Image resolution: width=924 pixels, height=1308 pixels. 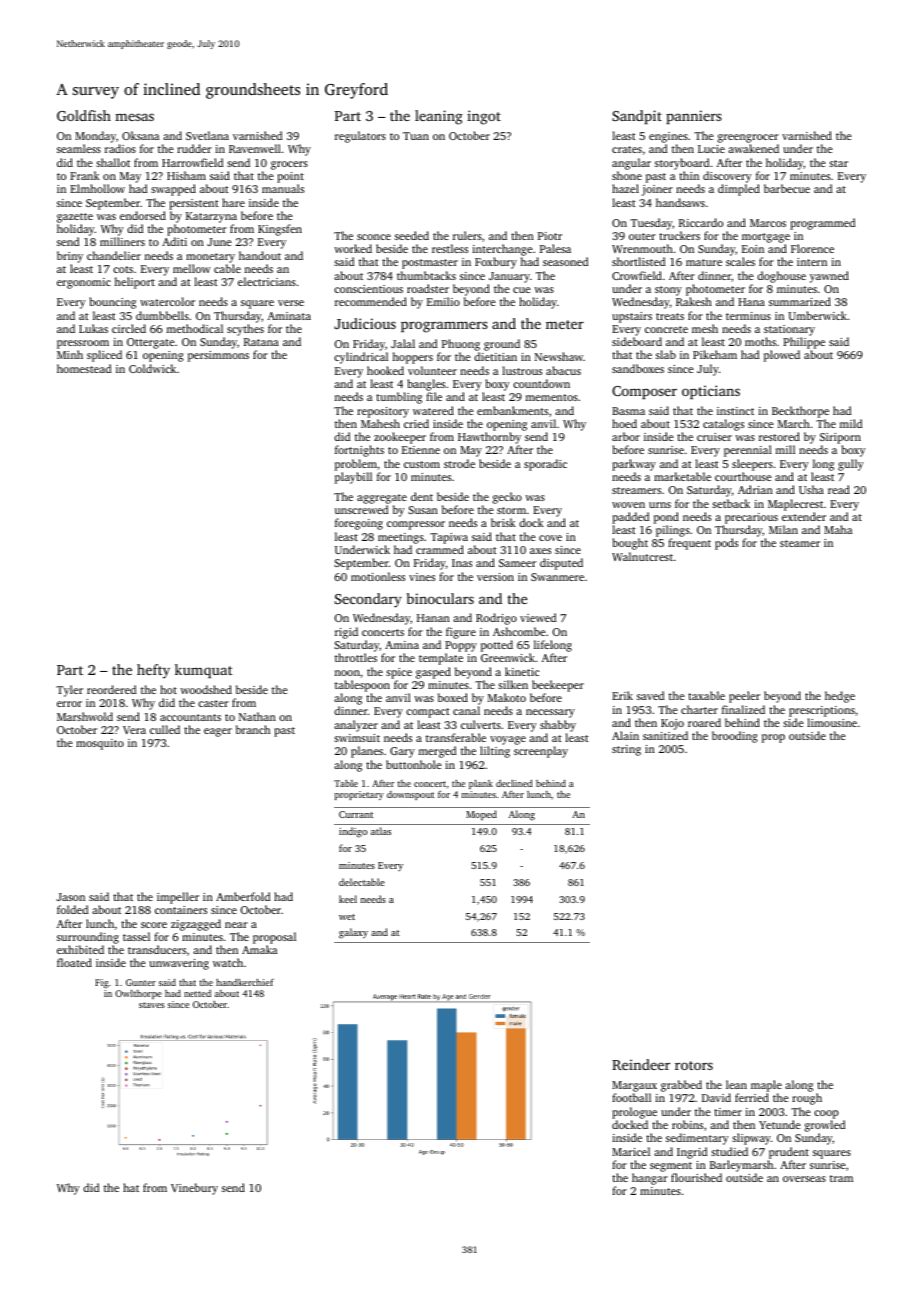 What do you see at coordinates (748, 138) in the document?
I see `greengrocer` at bounding box center [748, 138].
